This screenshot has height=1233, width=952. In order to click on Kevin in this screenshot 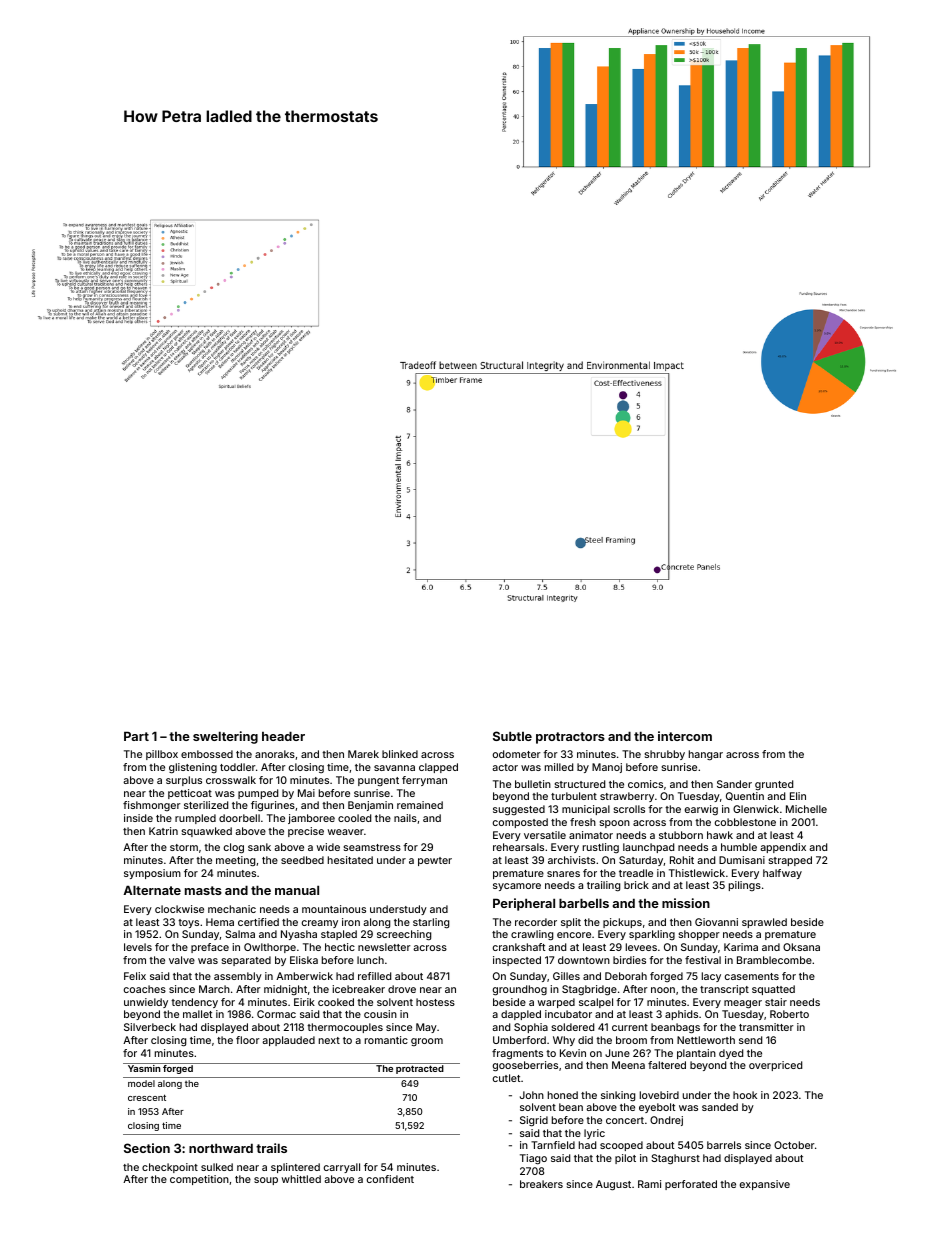, I will do `click(573, 1053)`.
